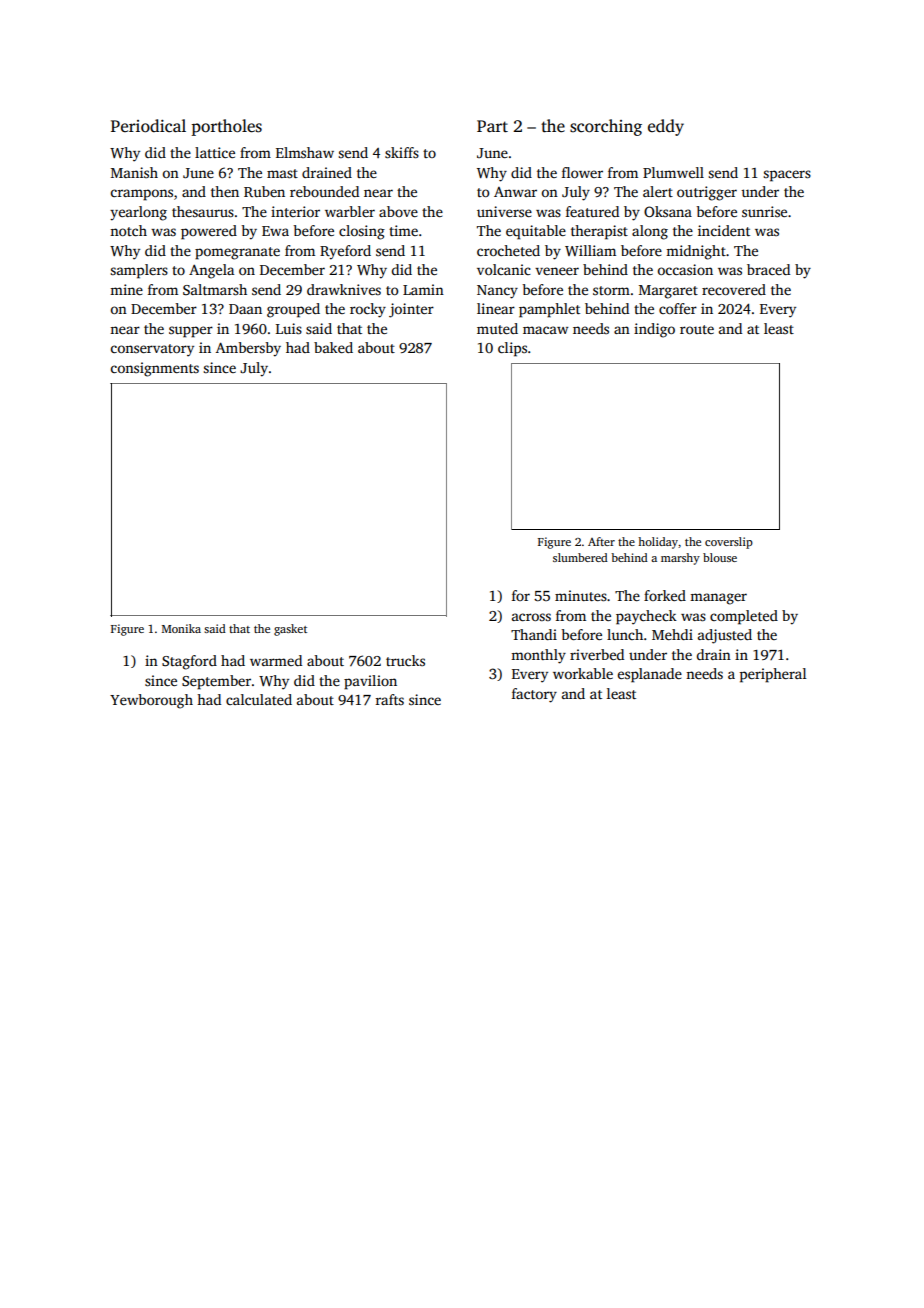  What do you see at coordinates (580, 557) in the screenshot?
I see `slumbered` at bounding box center [580, 557].
